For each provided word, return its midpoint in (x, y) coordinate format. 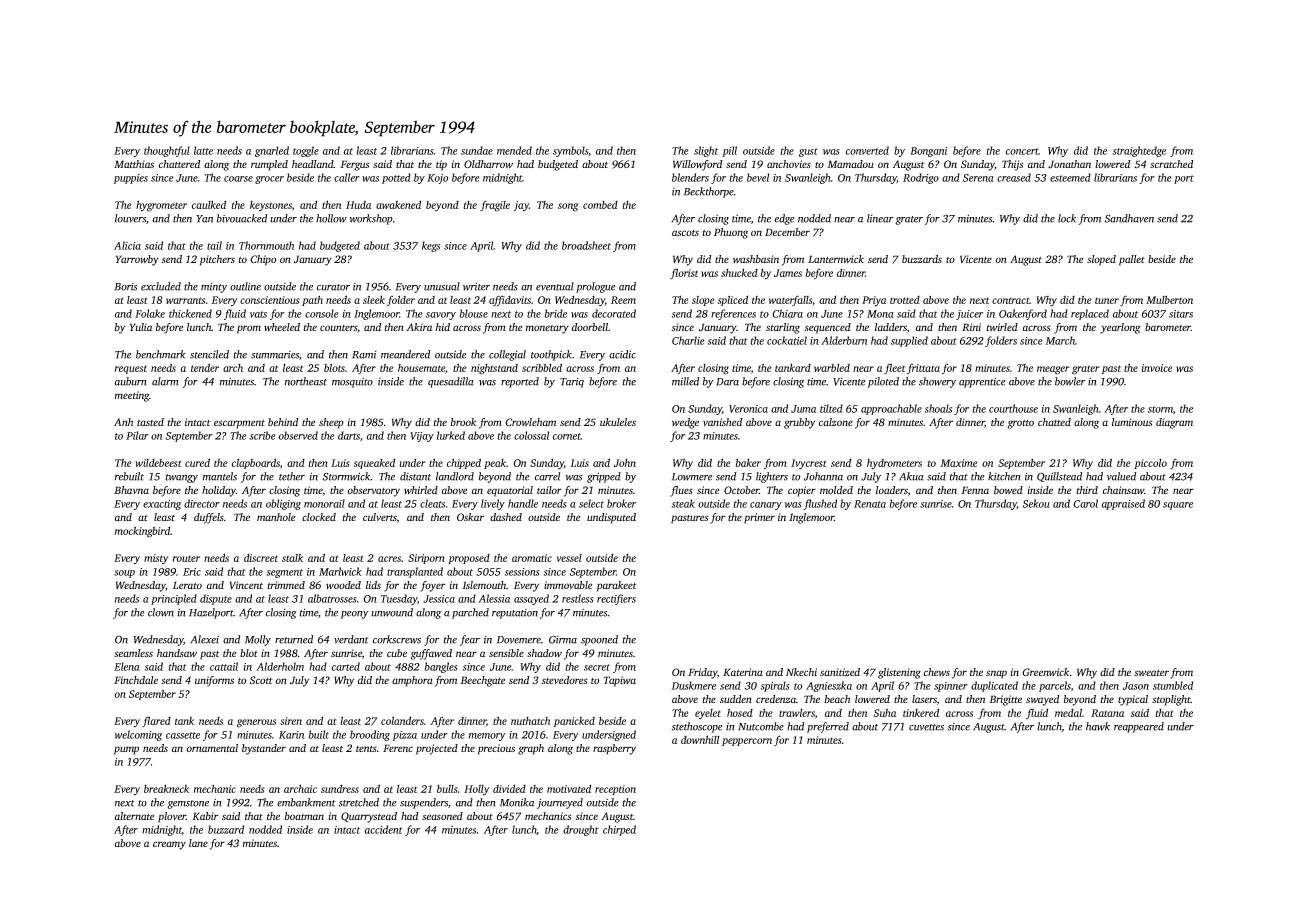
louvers (130, 218)
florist (684, 273)
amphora (412, 681)
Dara (727, 382)
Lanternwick (836, 259)
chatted (1054, 422)
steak (683, 503)
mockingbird (142, 532)
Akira (419, 327)
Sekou (1036, 503)
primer (759, 518)
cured (197, 462)
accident (384, 829)
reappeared (1139, 727)
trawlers (797, 713)
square (1178, 506)
